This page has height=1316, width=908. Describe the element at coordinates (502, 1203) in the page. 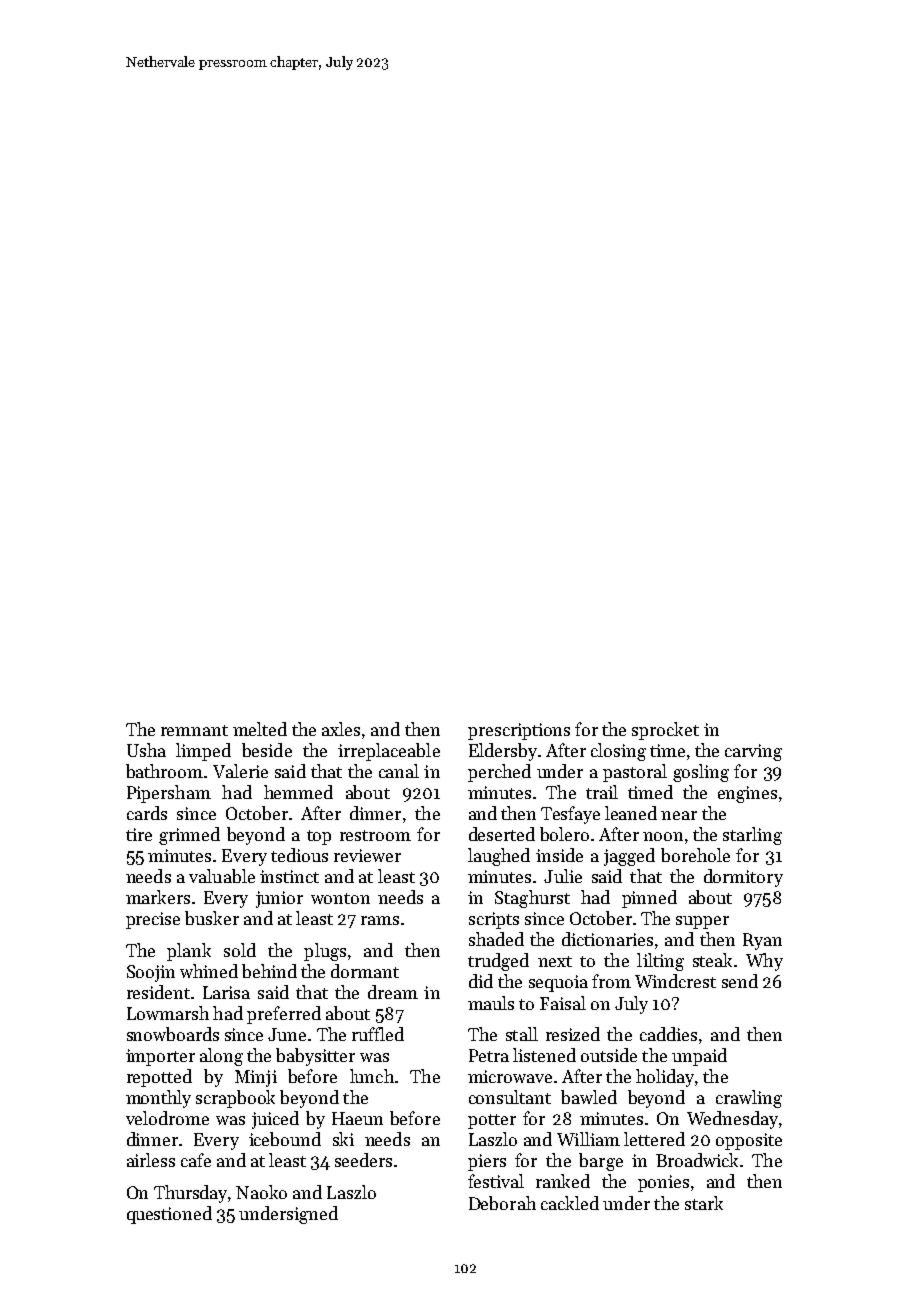

I see `Deborah` at that location.
